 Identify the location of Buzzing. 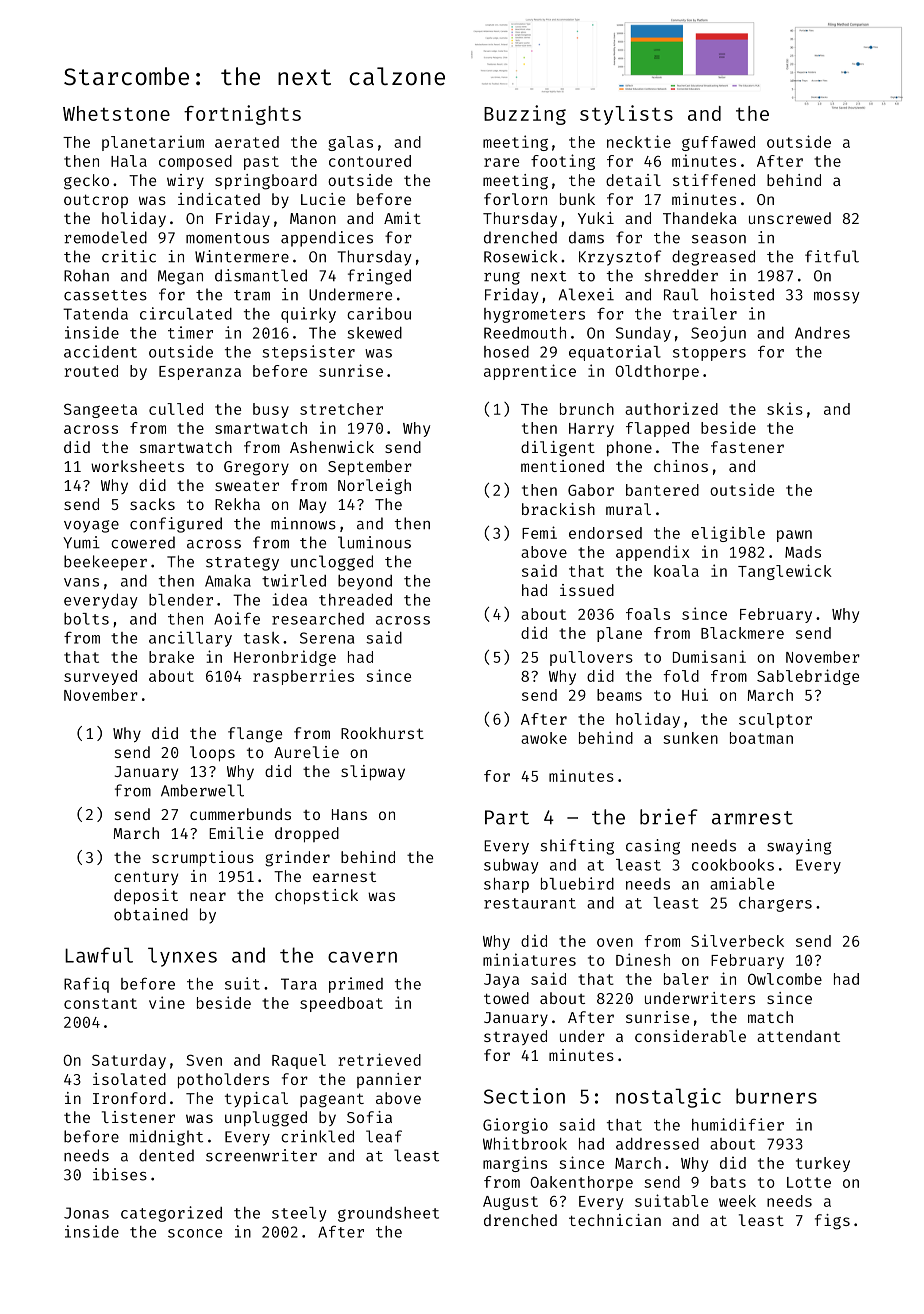
(525, 115).
